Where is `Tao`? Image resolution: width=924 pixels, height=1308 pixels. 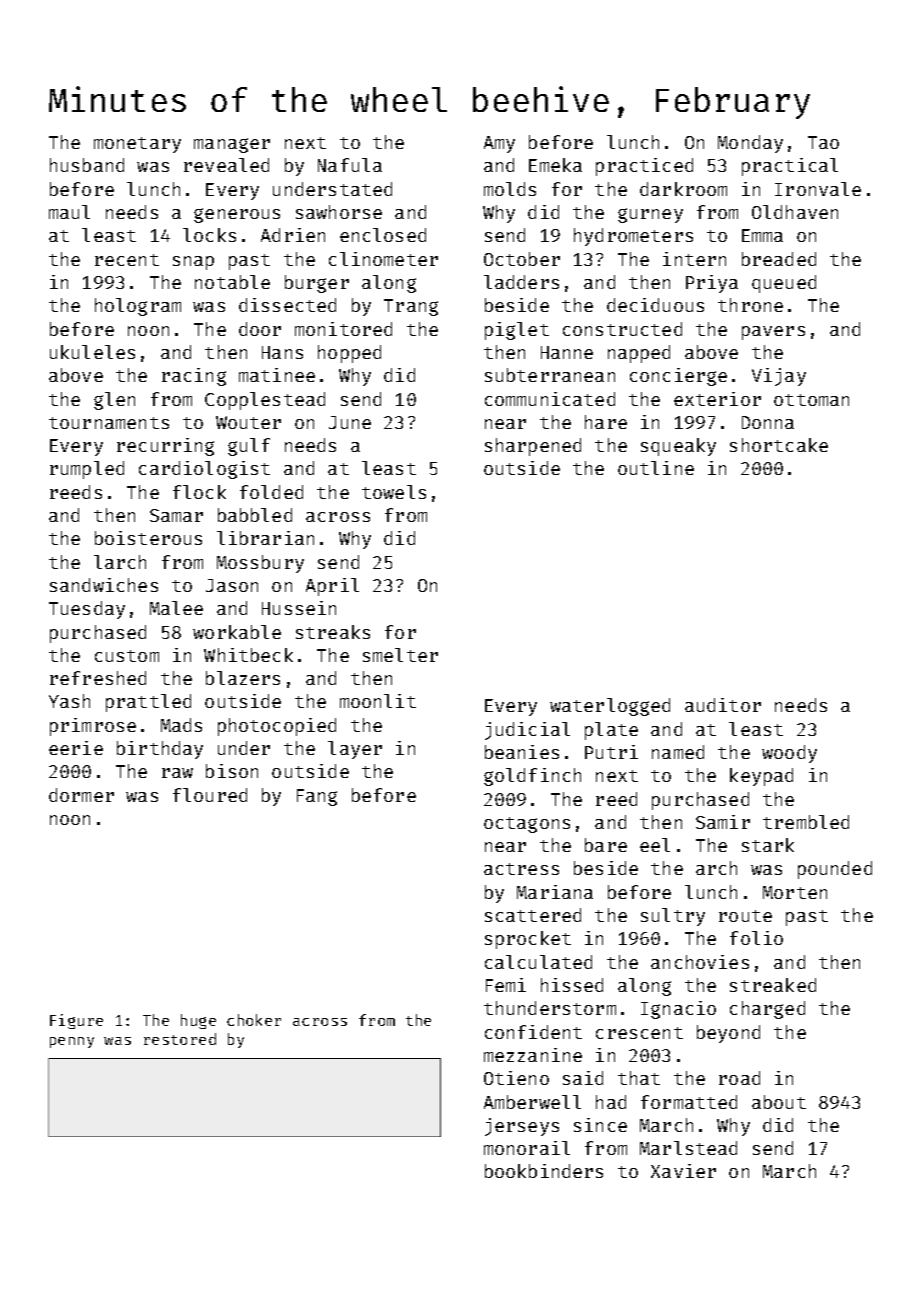
Tao is located at coordinates (823, 142).
